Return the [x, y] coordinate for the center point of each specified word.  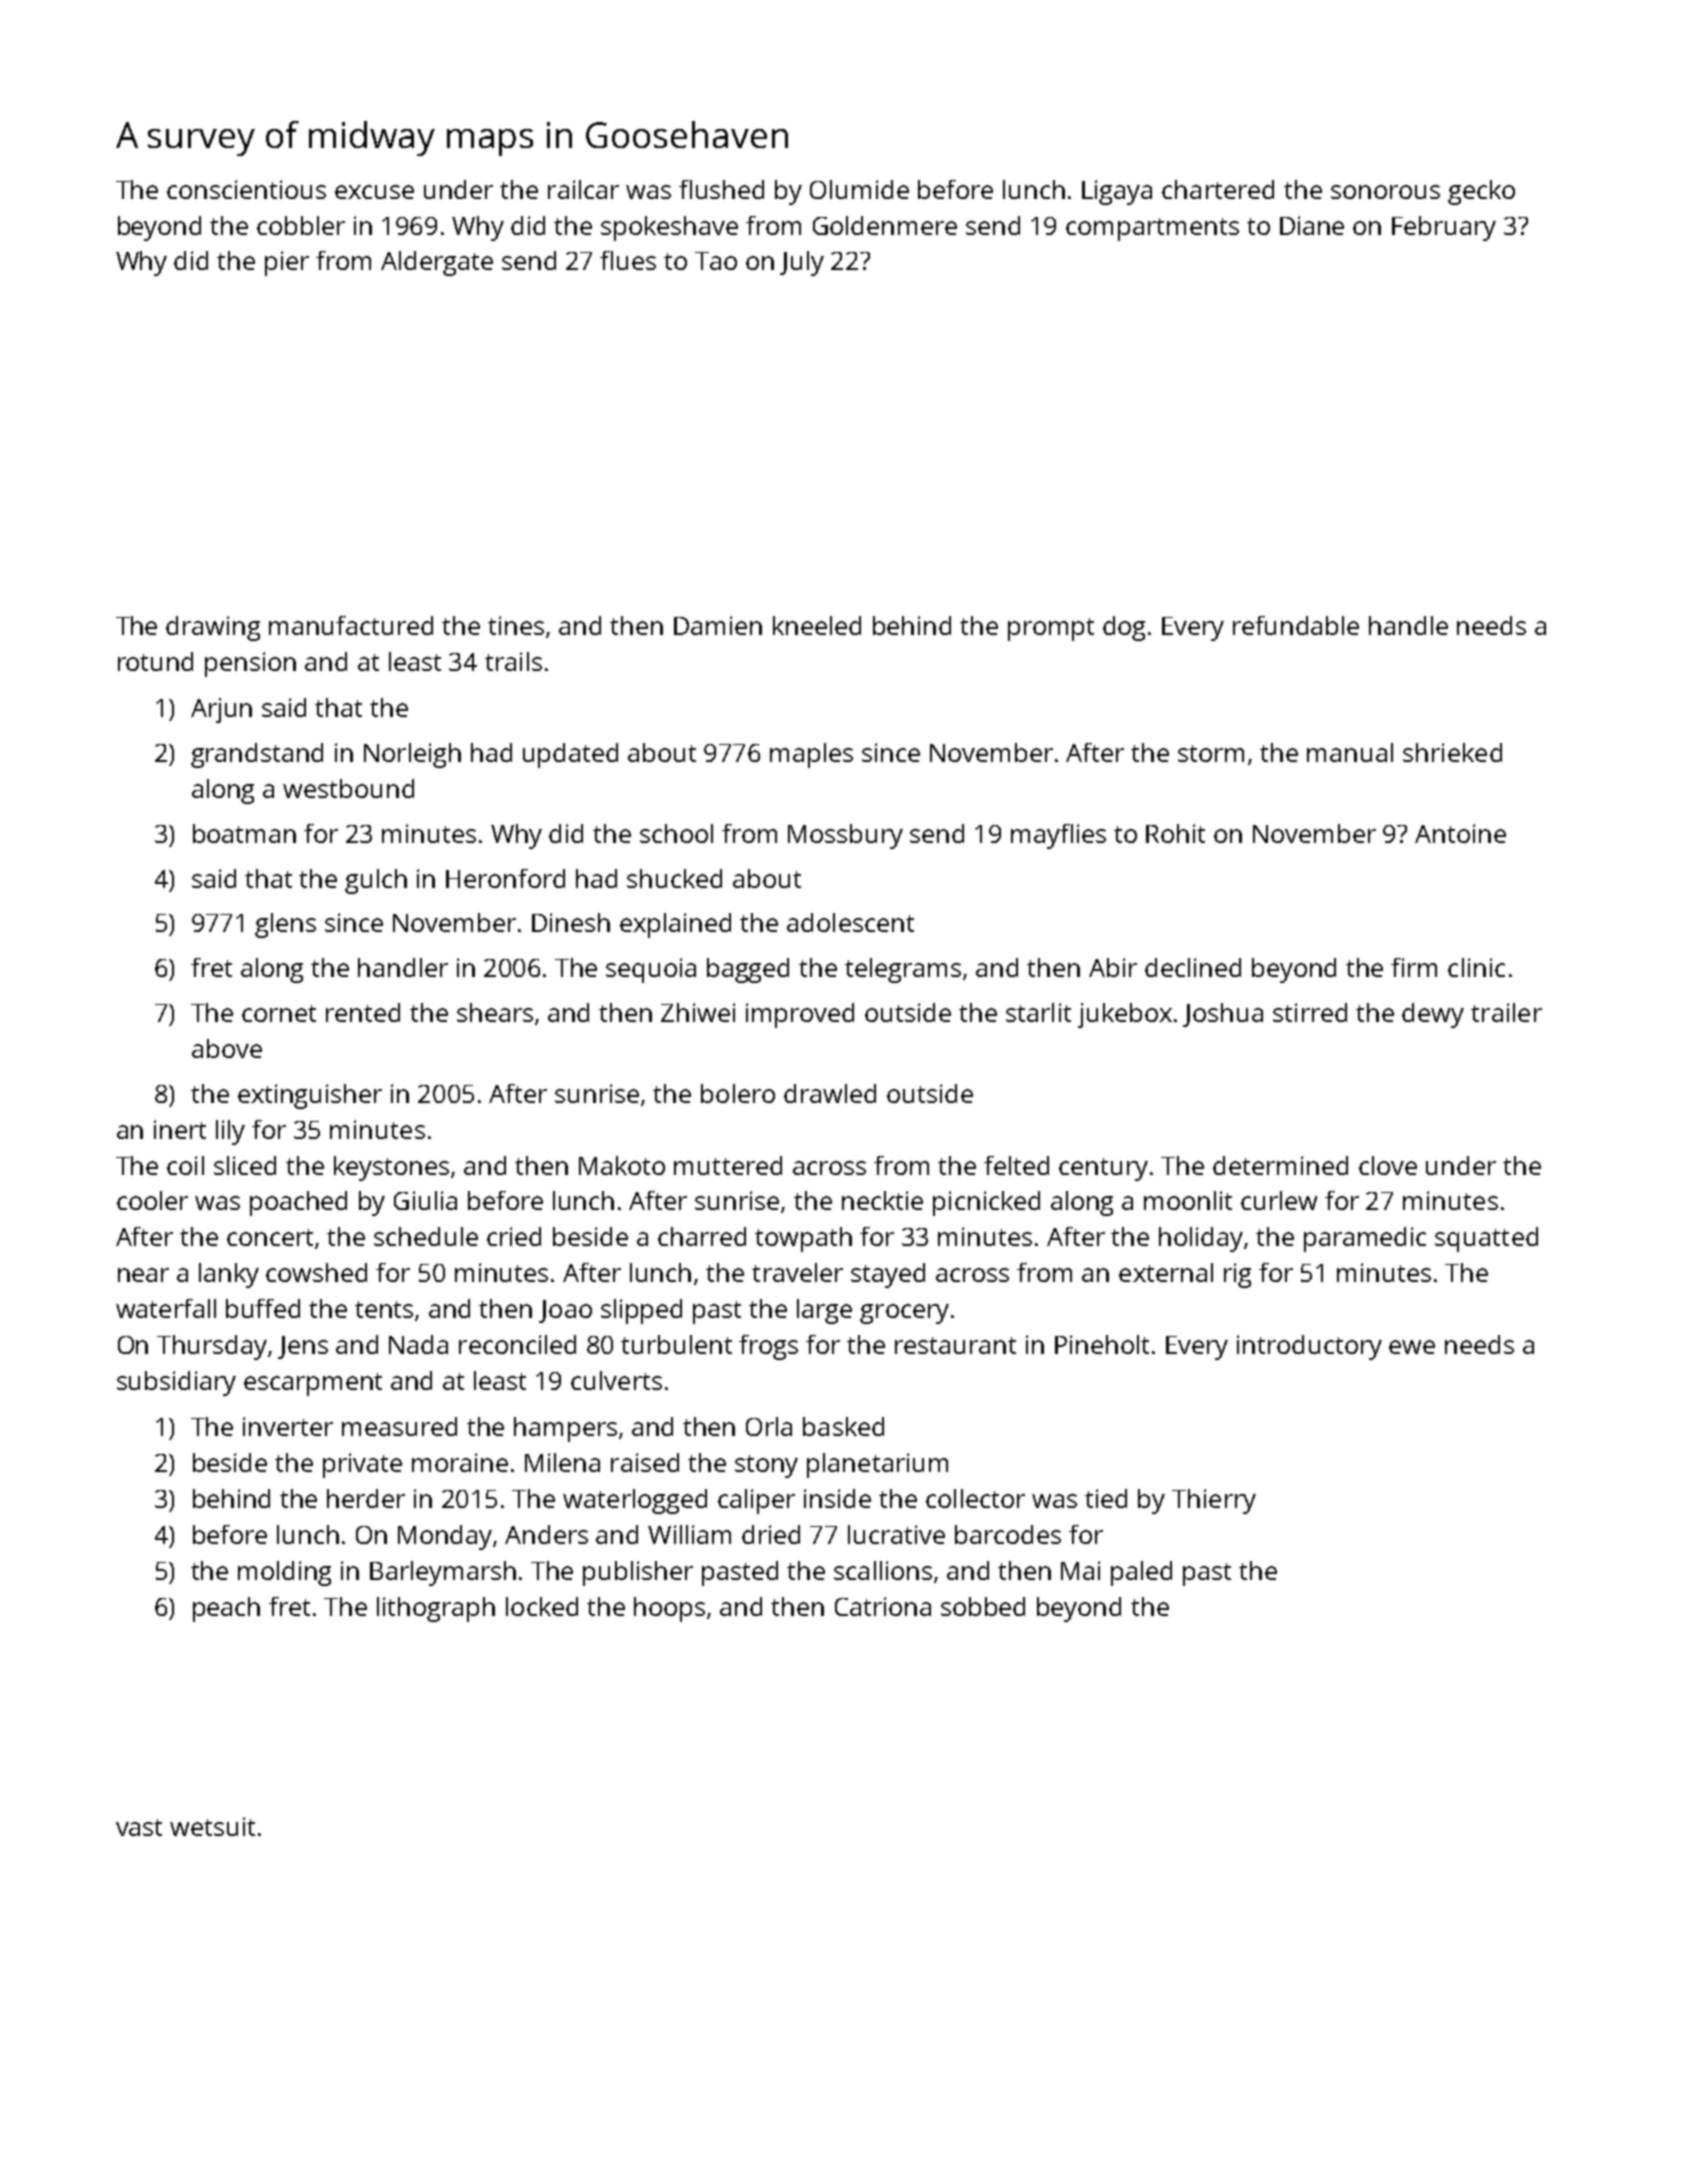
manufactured [351, 625]
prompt [1051, 629]
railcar [583, 189]
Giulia [425, 1200]
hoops [669, 1609]
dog [1124, 628]
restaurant [955, 1345]
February [1444, 228]
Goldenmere [885, 225]
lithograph [436, 1609]
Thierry [1214, 1501]
